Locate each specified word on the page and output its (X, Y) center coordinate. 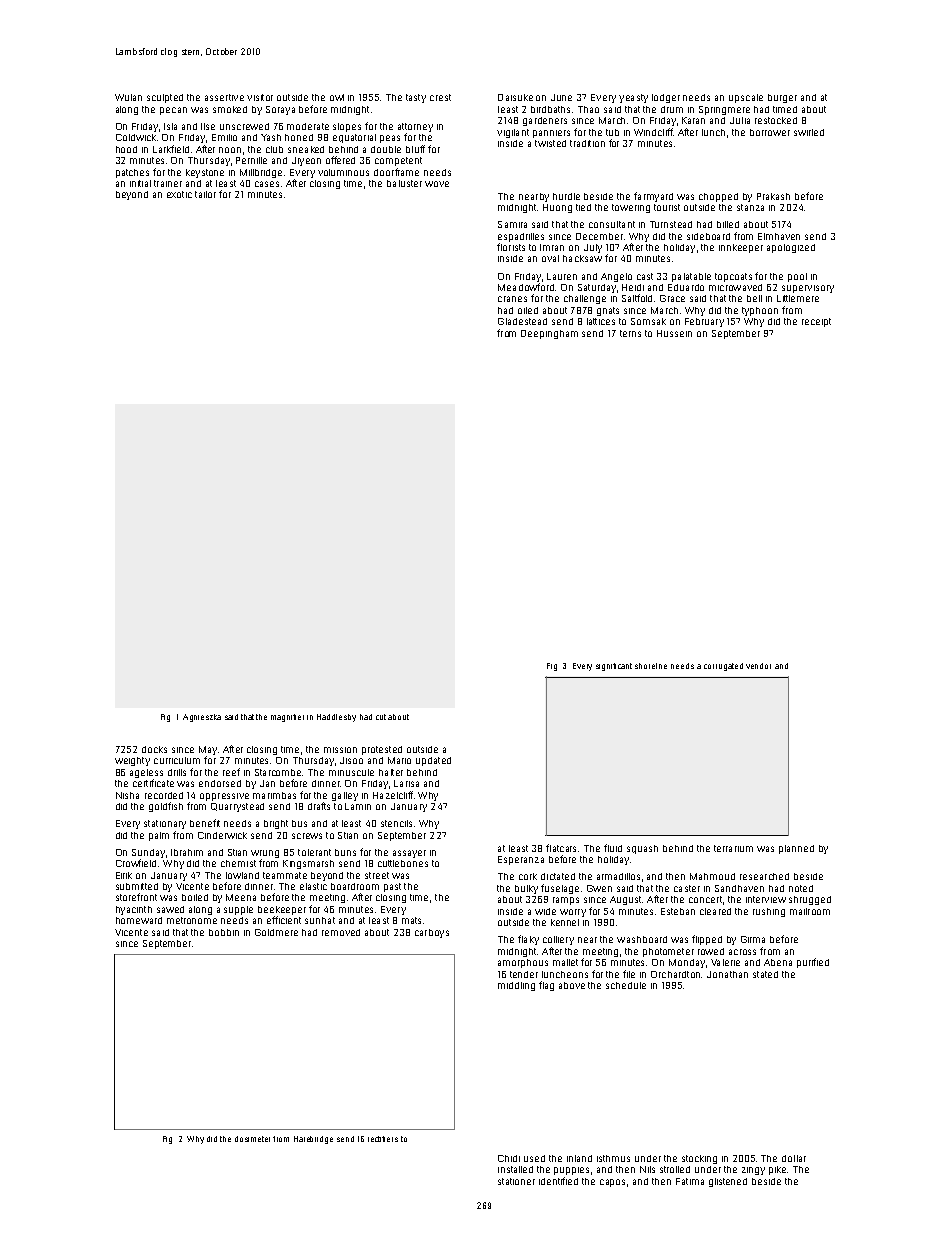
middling (516, 986)
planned (796, 849)
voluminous (343, 172)
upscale (746, 98)
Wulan (128, 97)
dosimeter (252, 1139)
